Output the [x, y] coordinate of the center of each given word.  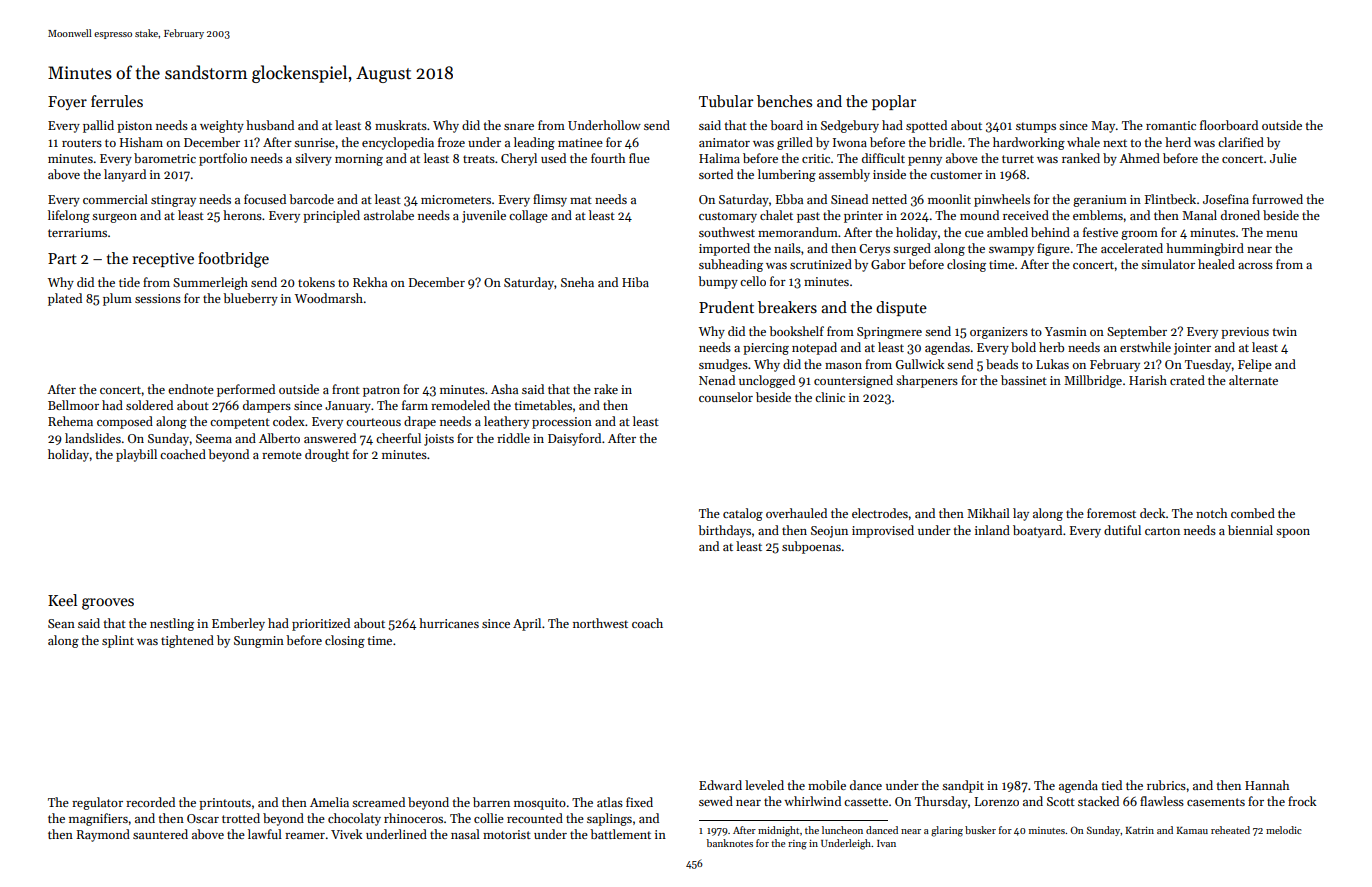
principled [331, 216]
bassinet [1024, 380]
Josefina [1226, 199]
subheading [731, 265]
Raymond [103, 835]
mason [843, 366]
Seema [214, 438]
